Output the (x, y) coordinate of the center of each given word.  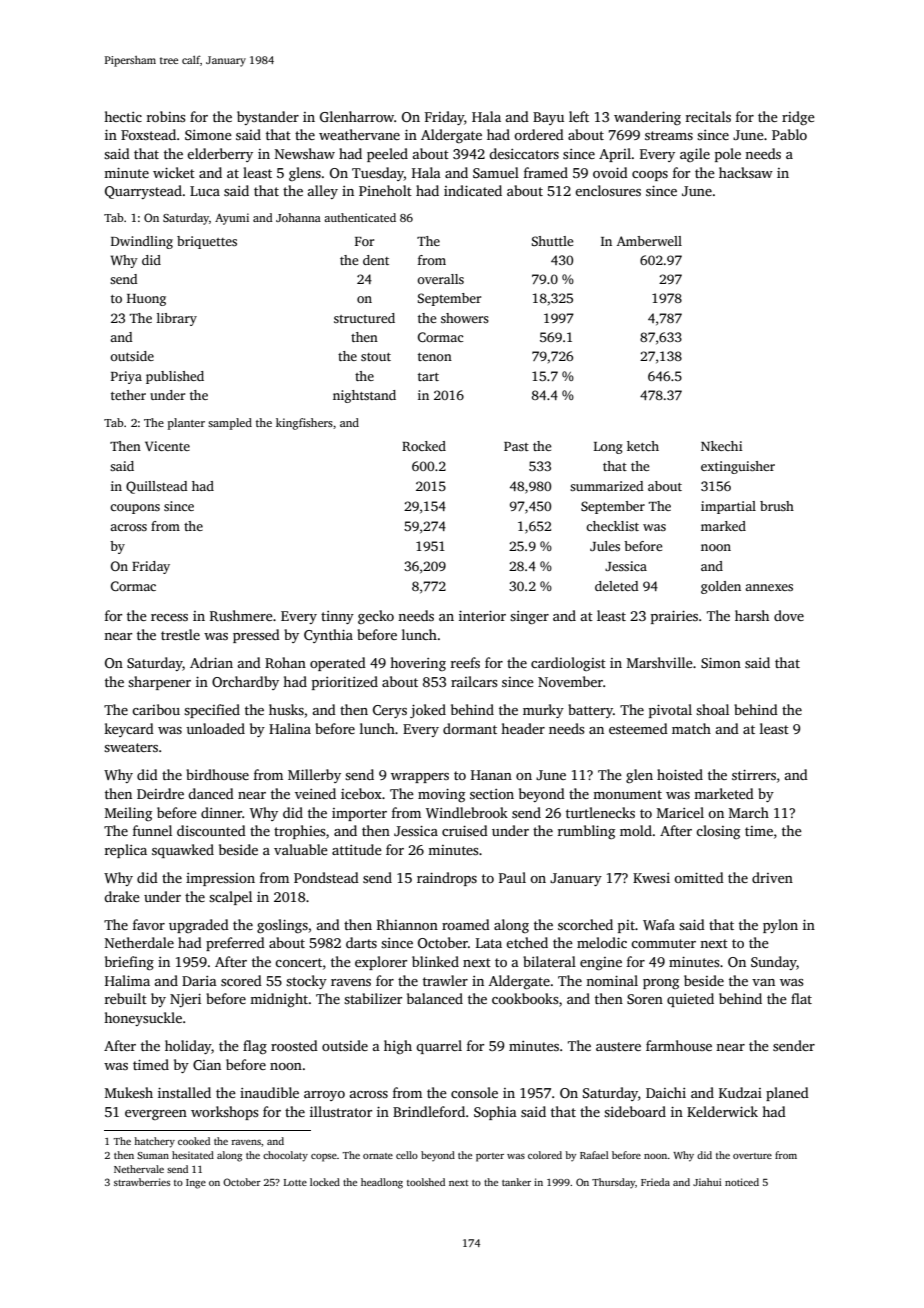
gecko (376, 617)
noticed (742, 1182)
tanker (516, 1182)
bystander (268, 118)
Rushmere (241, 615)
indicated (473, 190)
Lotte (295, 1182)
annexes (769, 587)
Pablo (789, 134)
